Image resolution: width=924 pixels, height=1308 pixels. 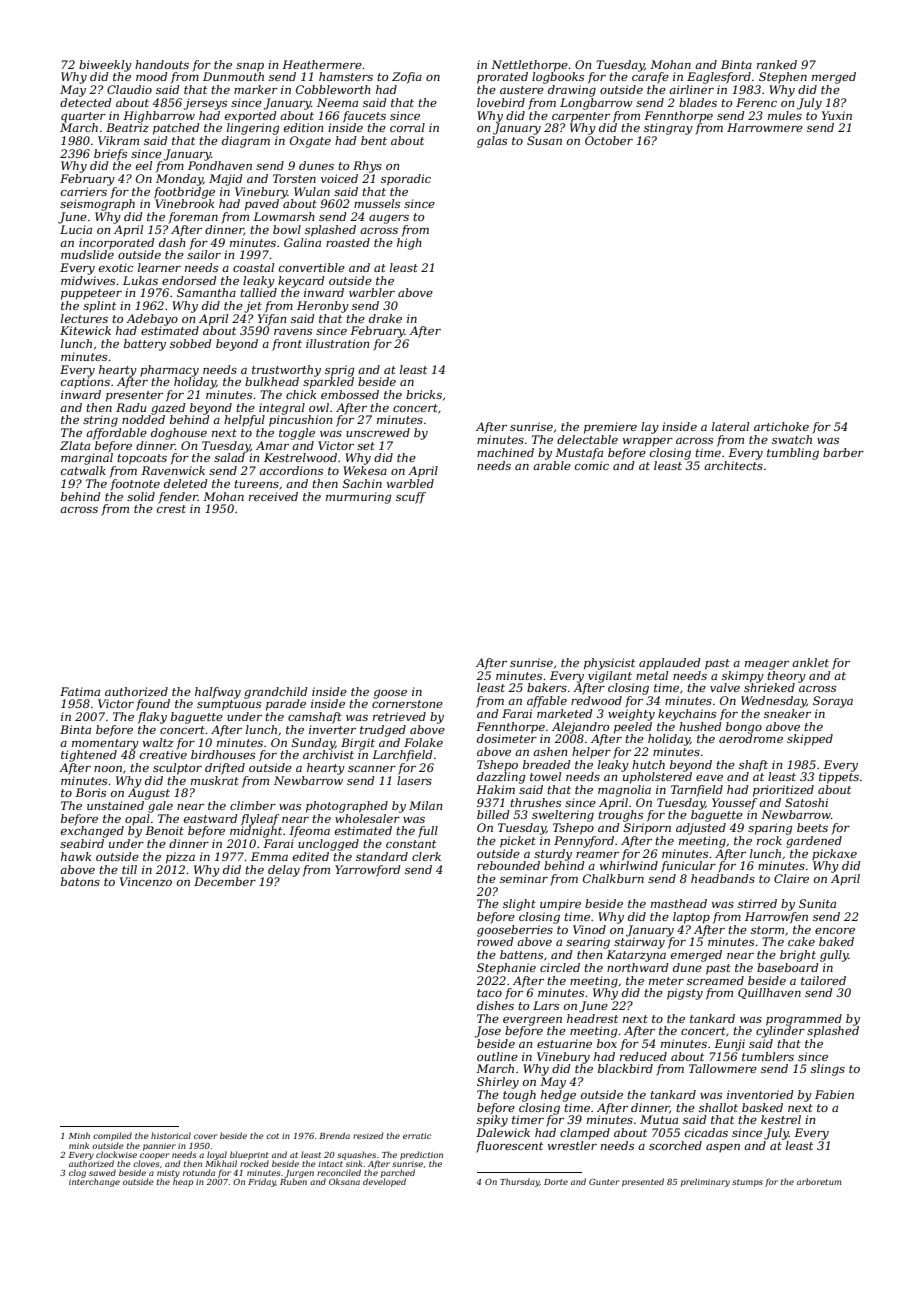 What do you see at coordinates (272, 1136) in the screenshot?
I see `cot` at bounding box center [272, 1136].
